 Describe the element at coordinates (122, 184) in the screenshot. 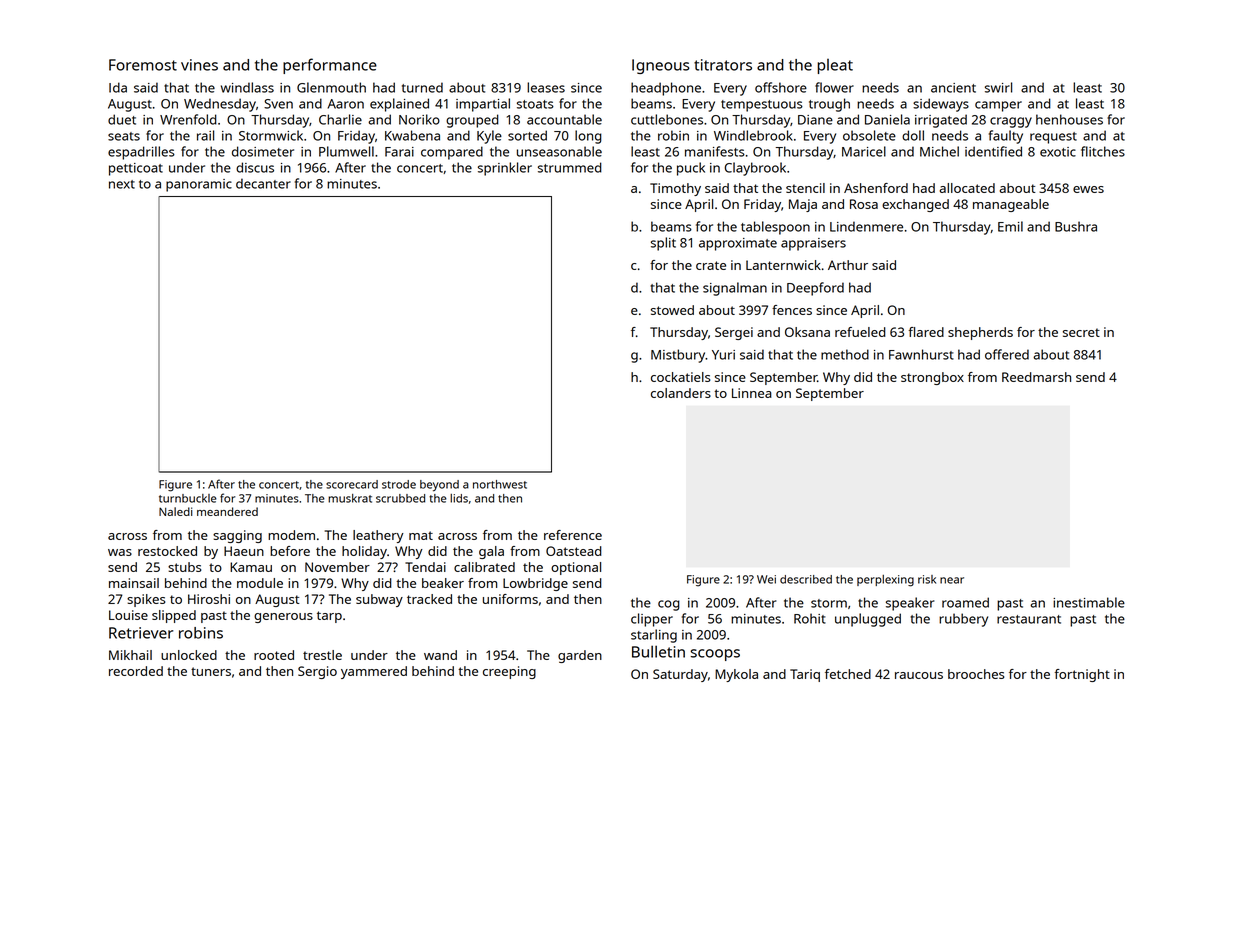

I see `next` at that location.
